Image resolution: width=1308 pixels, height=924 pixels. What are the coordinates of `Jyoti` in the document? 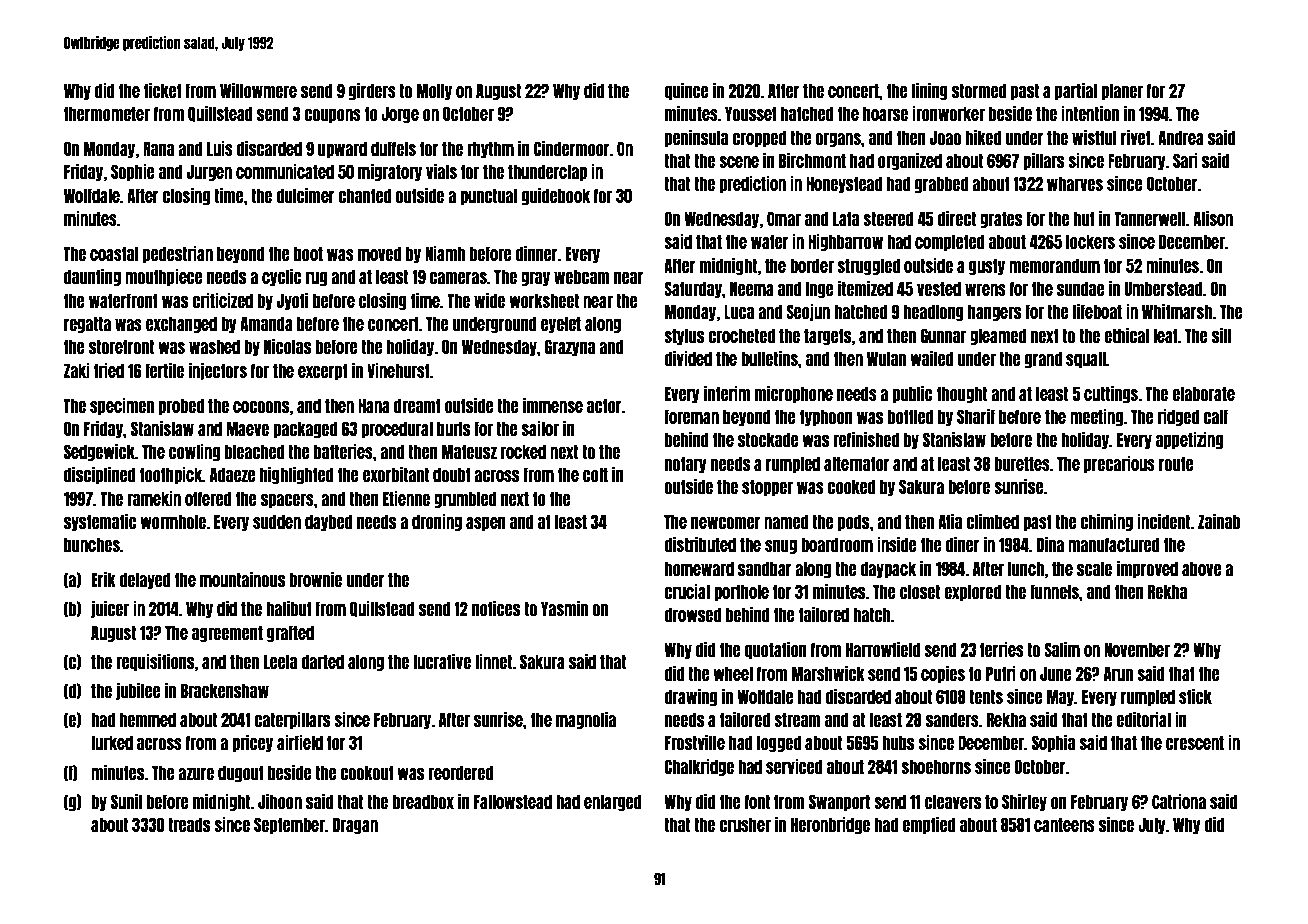 It's located at (292, 301).
